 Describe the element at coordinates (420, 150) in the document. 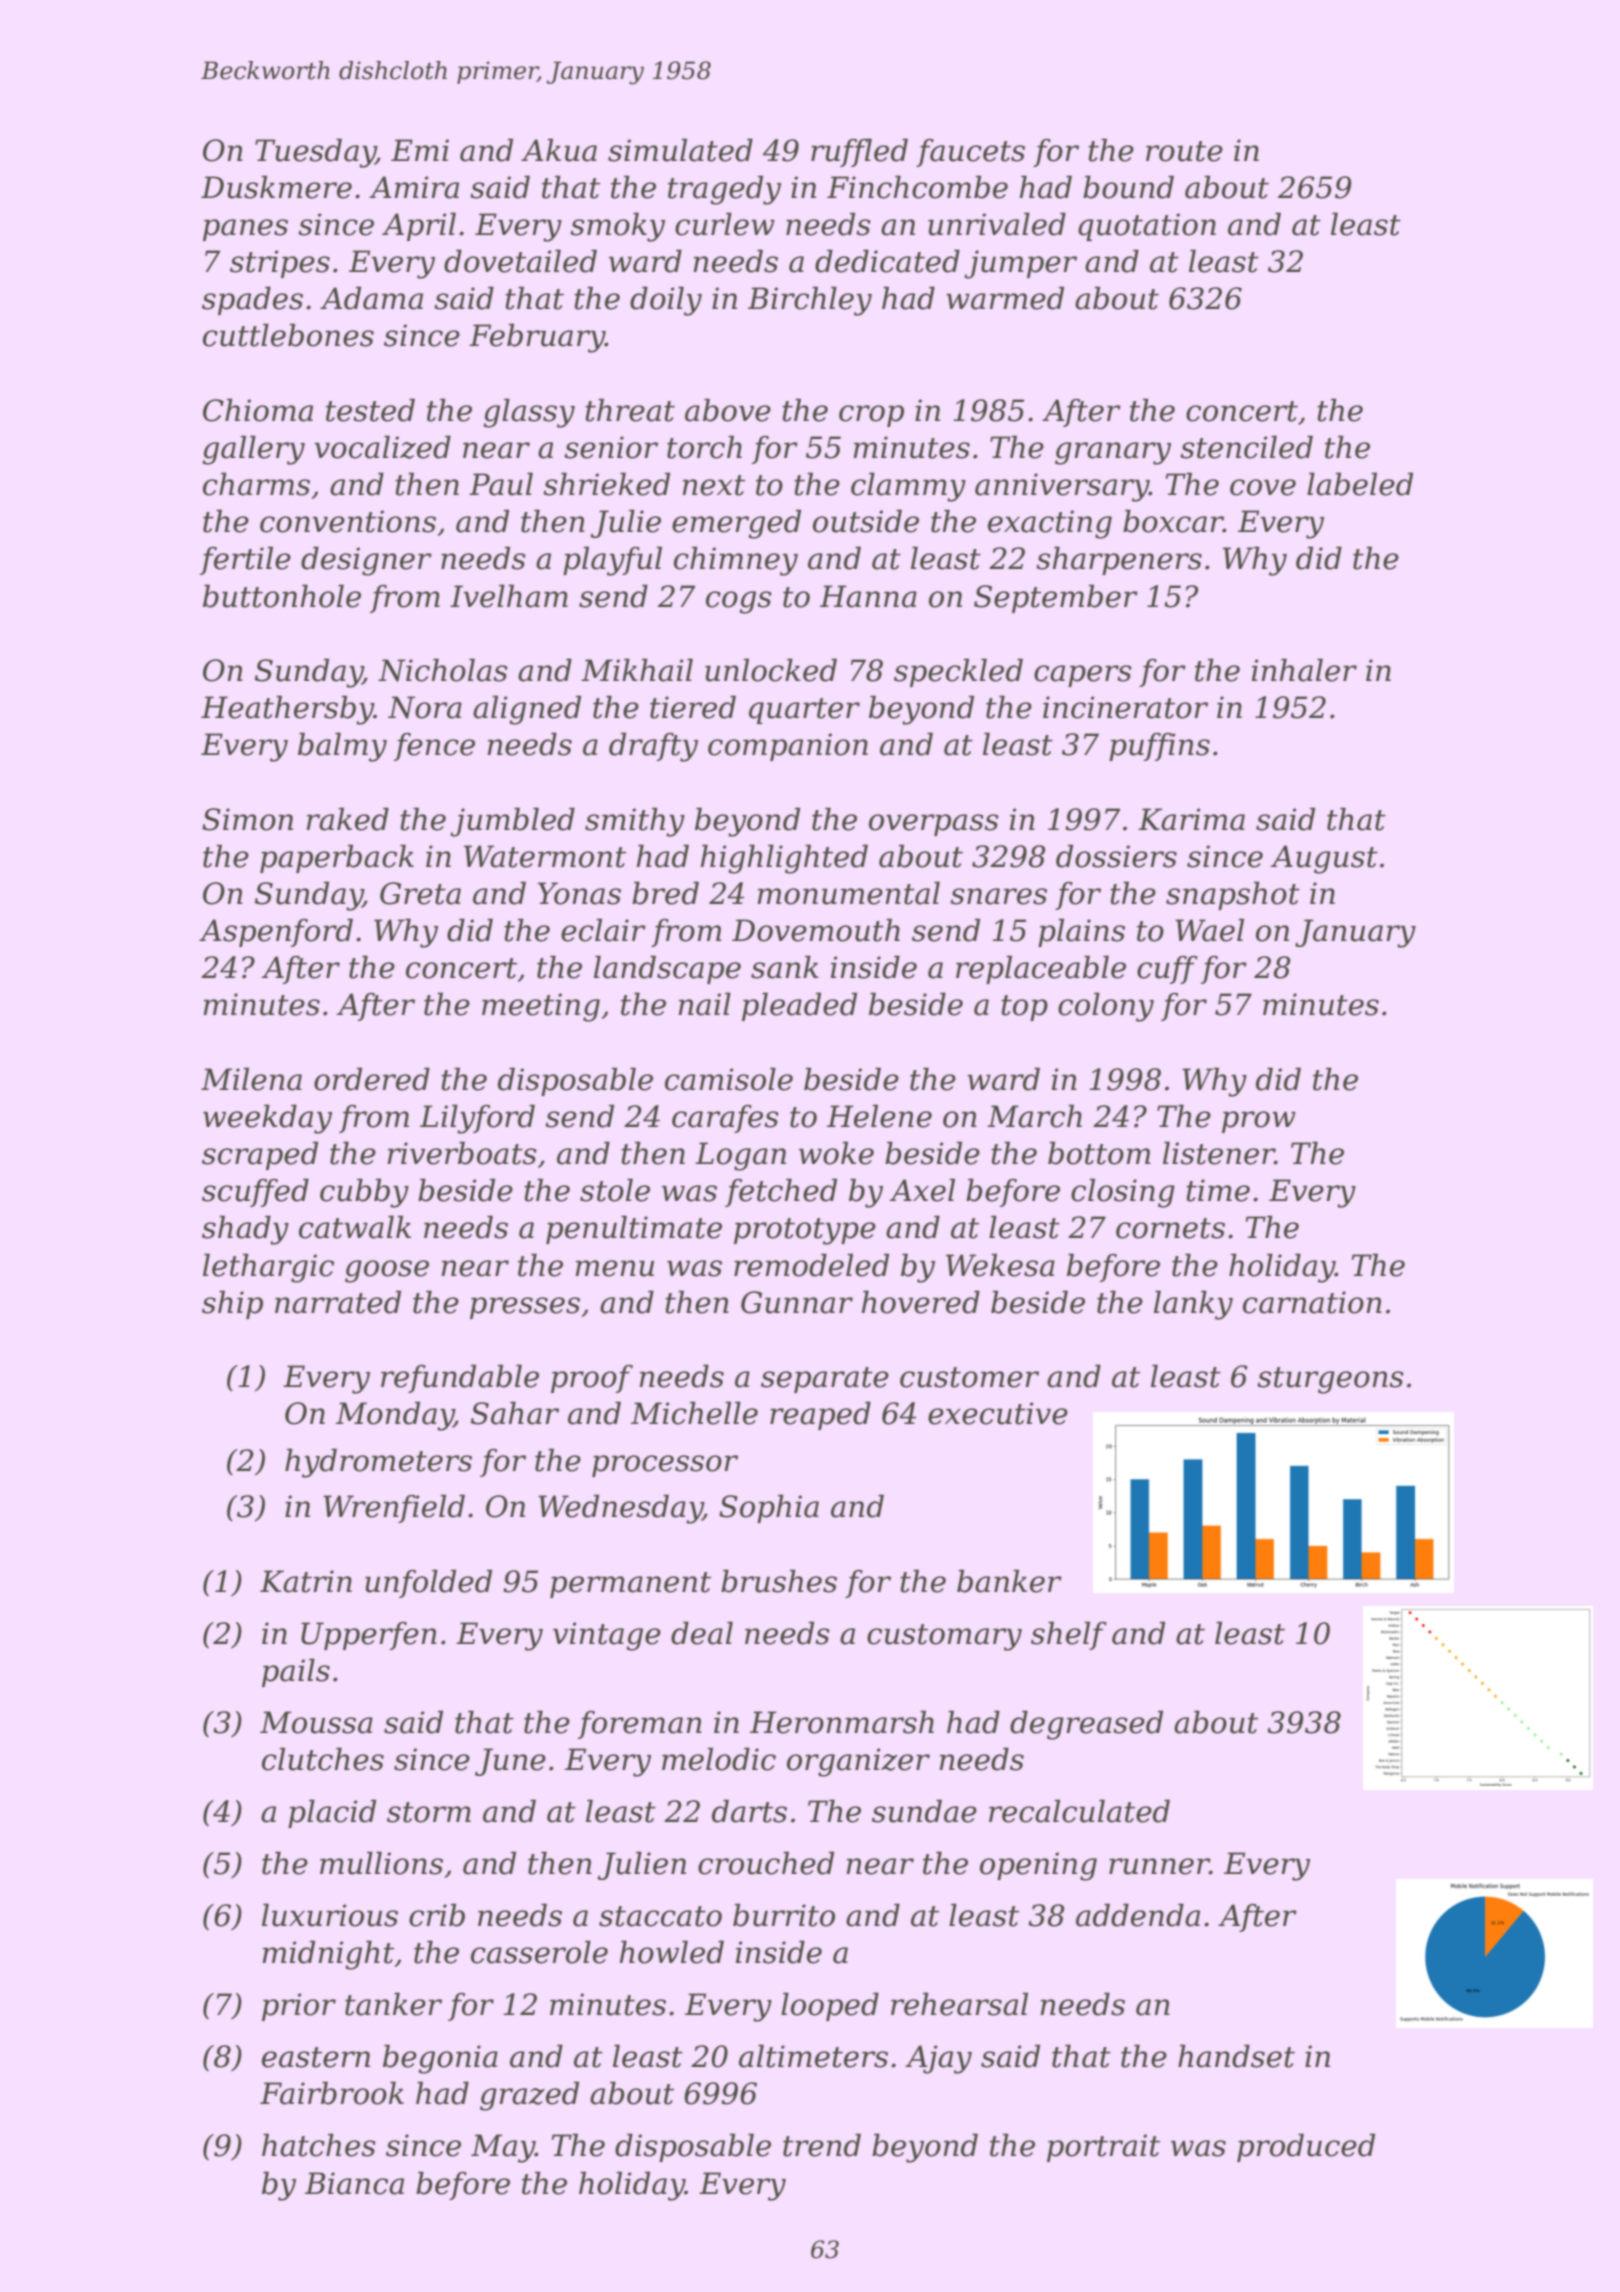

I see `Emi` at that location.
